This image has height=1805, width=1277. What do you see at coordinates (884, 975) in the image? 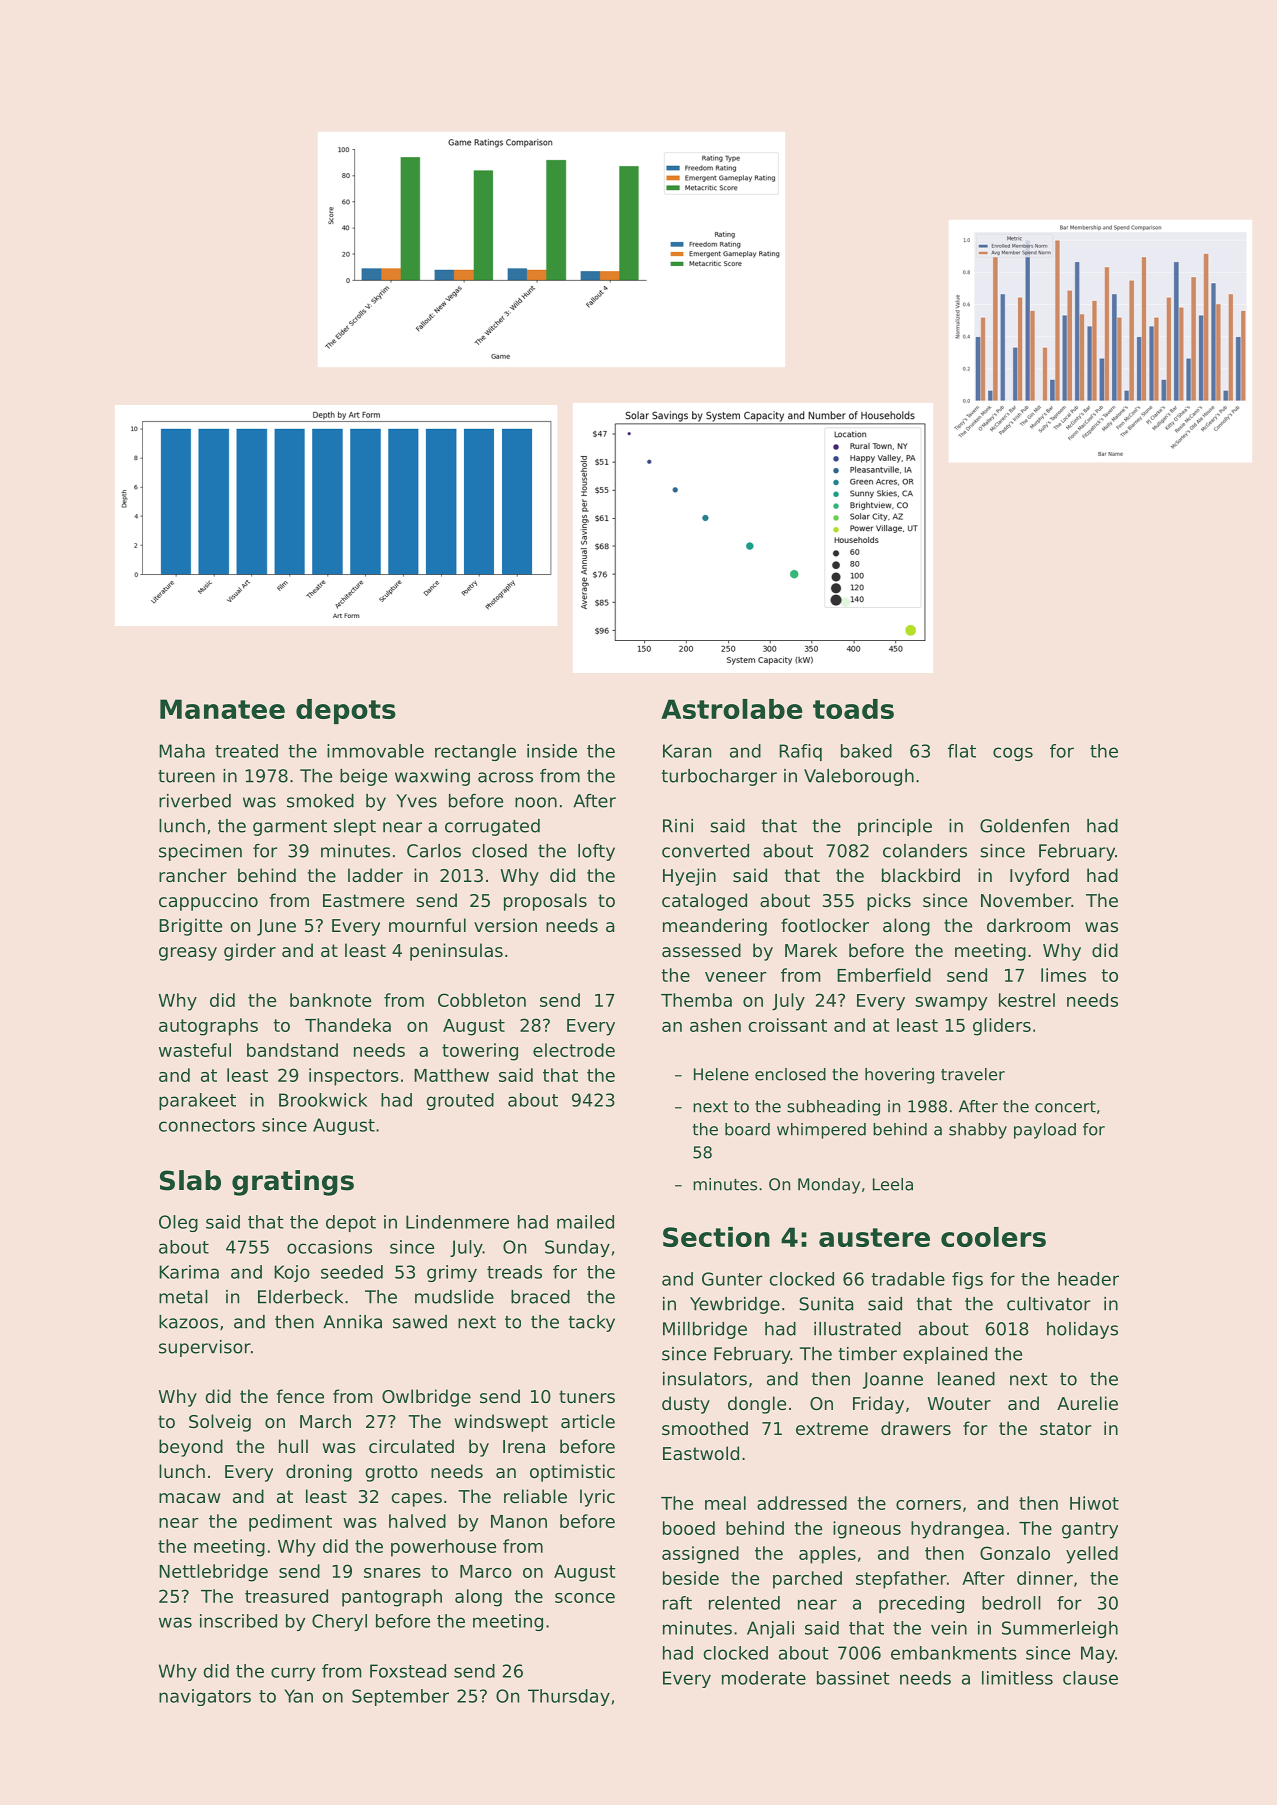
I see `Emberfield` at bounding box center [884, 975].
